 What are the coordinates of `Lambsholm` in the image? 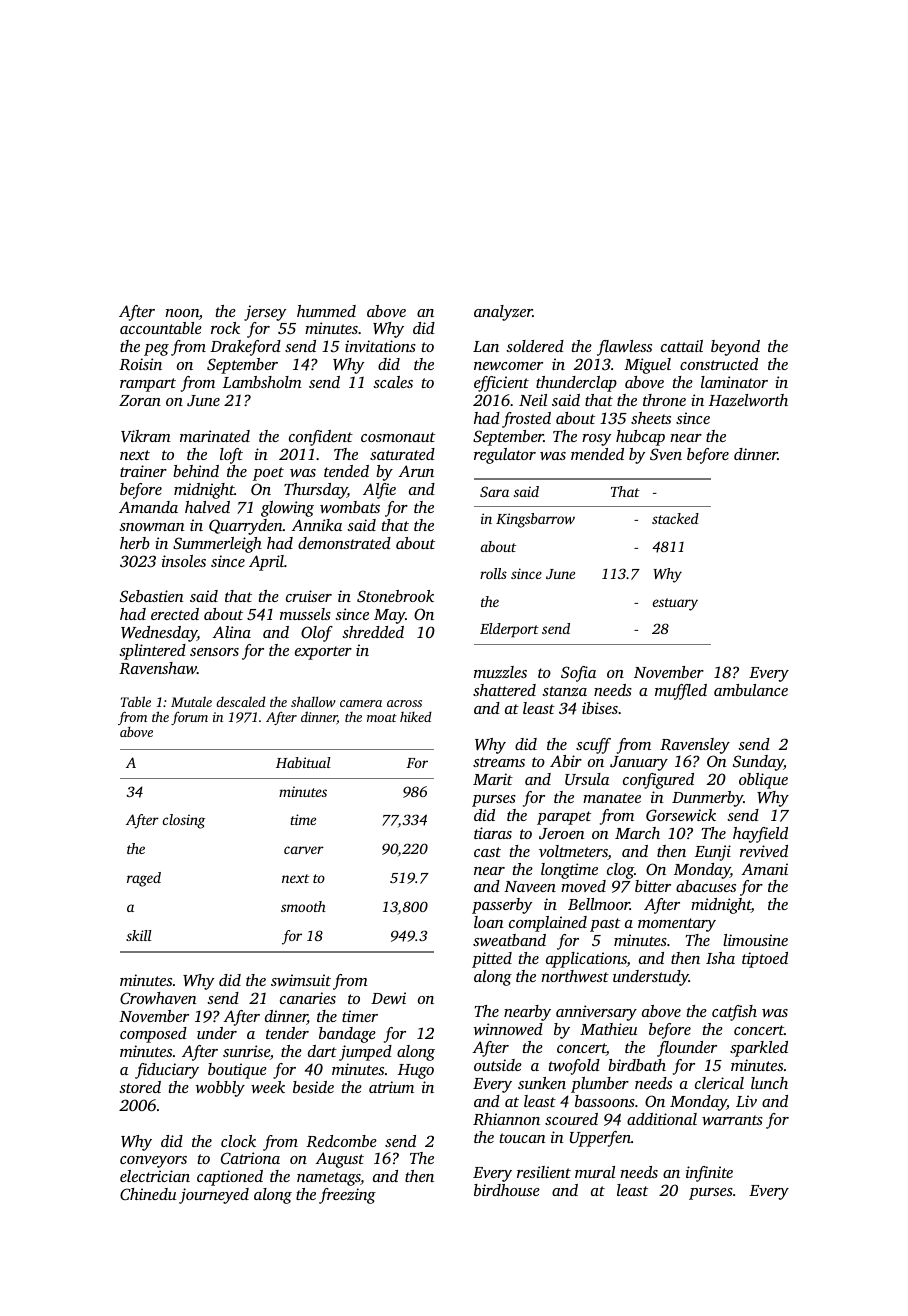 It's located at (262, 382).
